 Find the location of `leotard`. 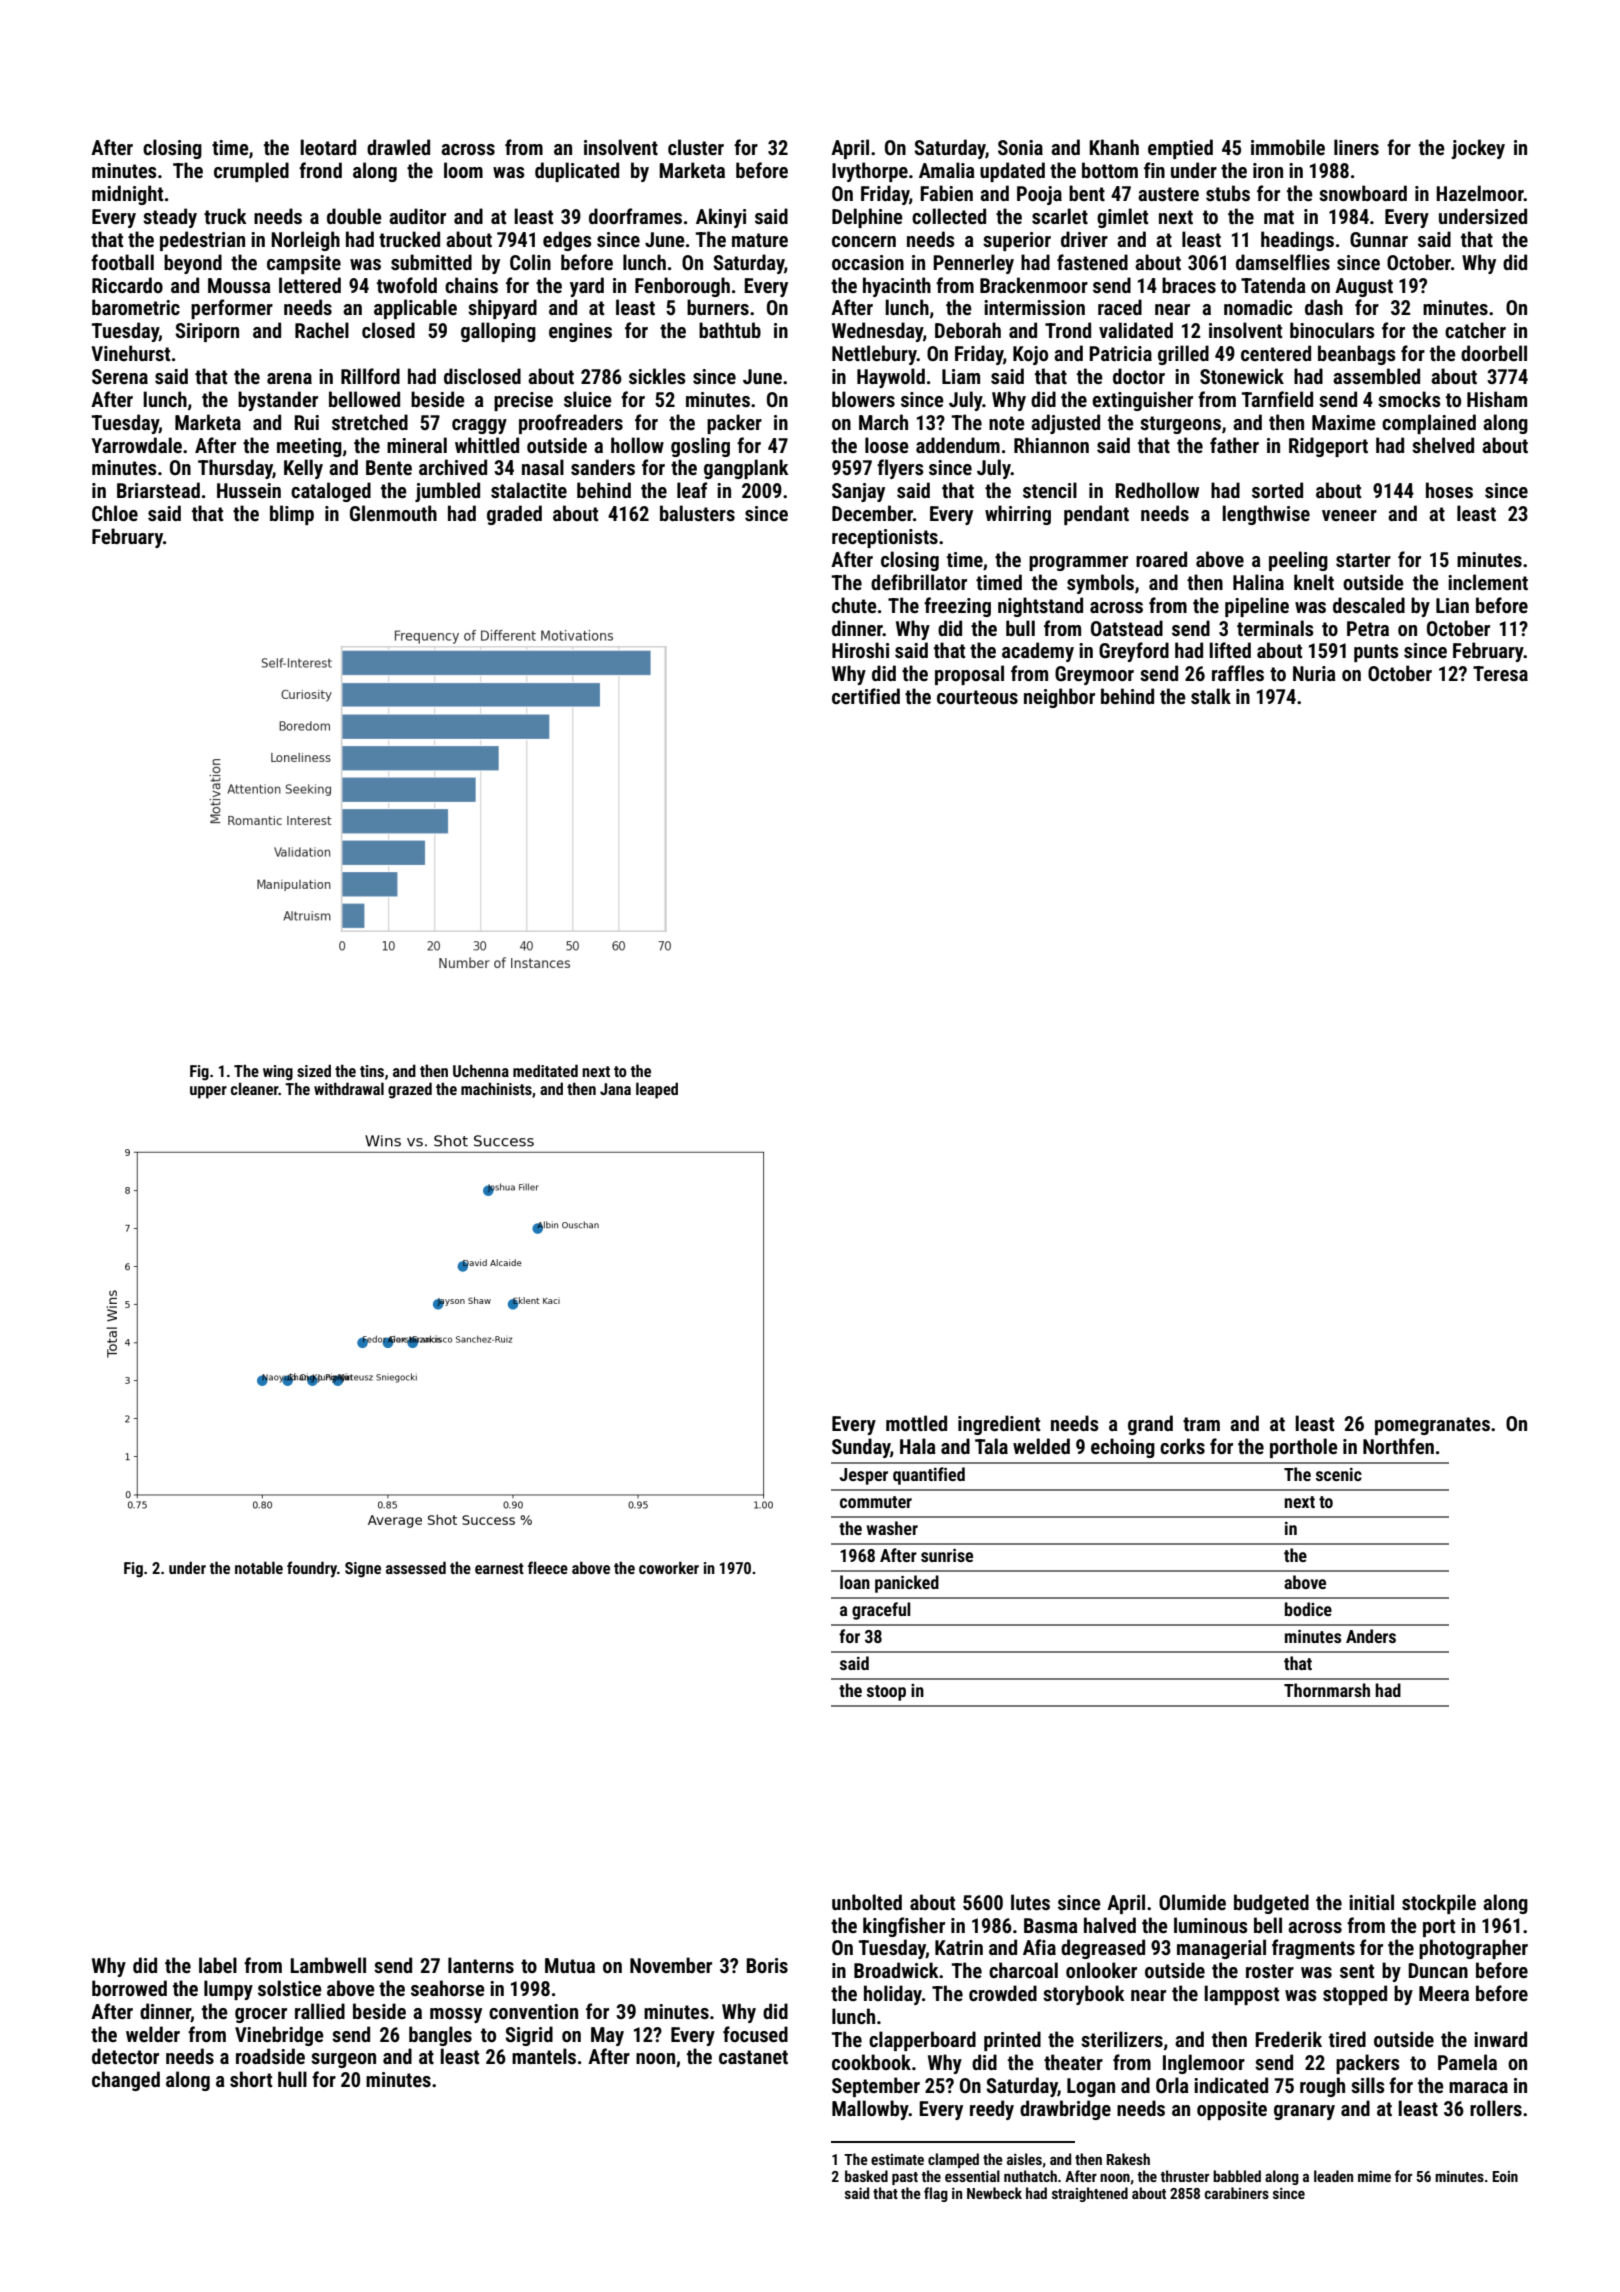

leotard is located at coordinates (328, 147).
